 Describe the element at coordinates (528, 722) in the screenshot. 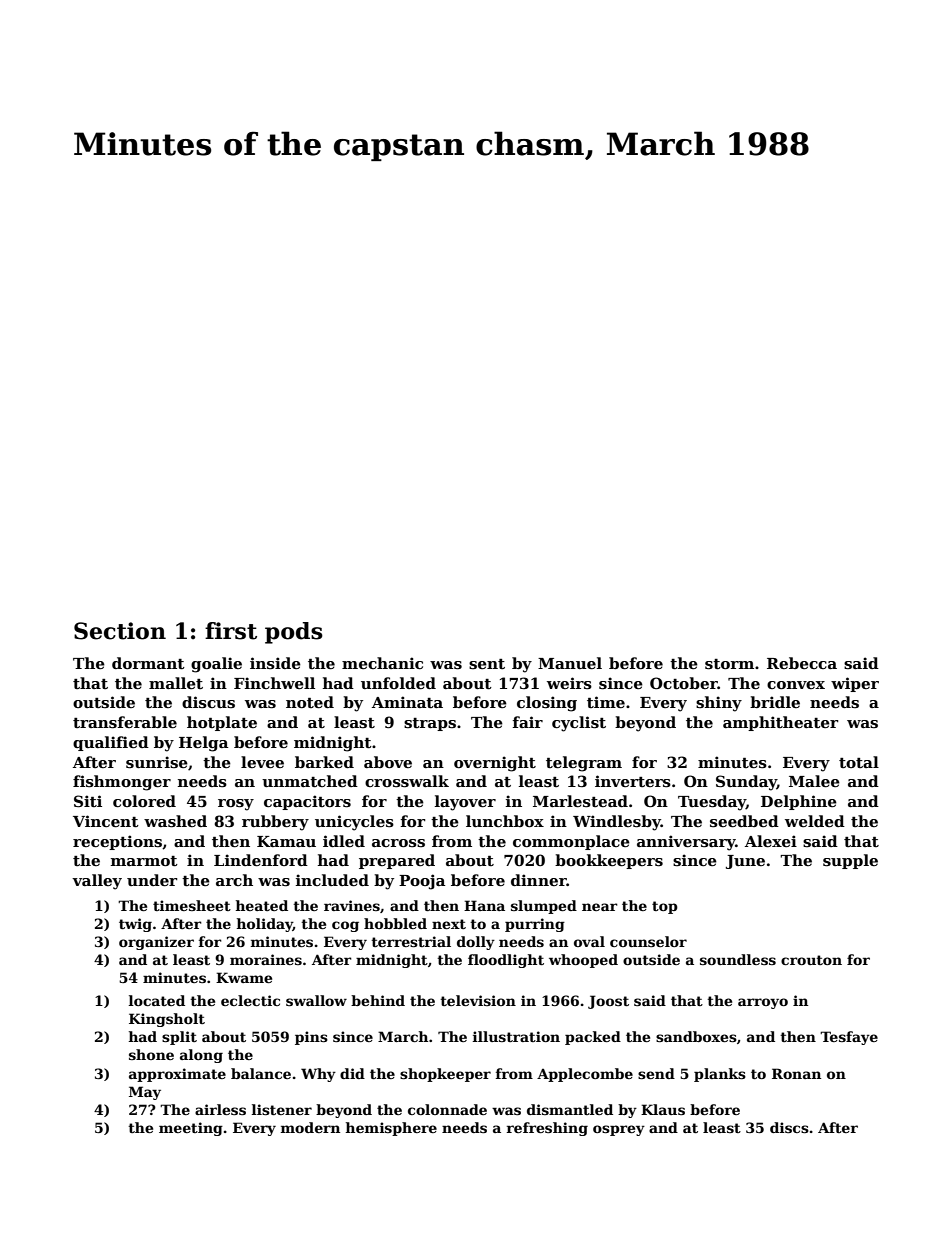

I see `fair` at that location.
